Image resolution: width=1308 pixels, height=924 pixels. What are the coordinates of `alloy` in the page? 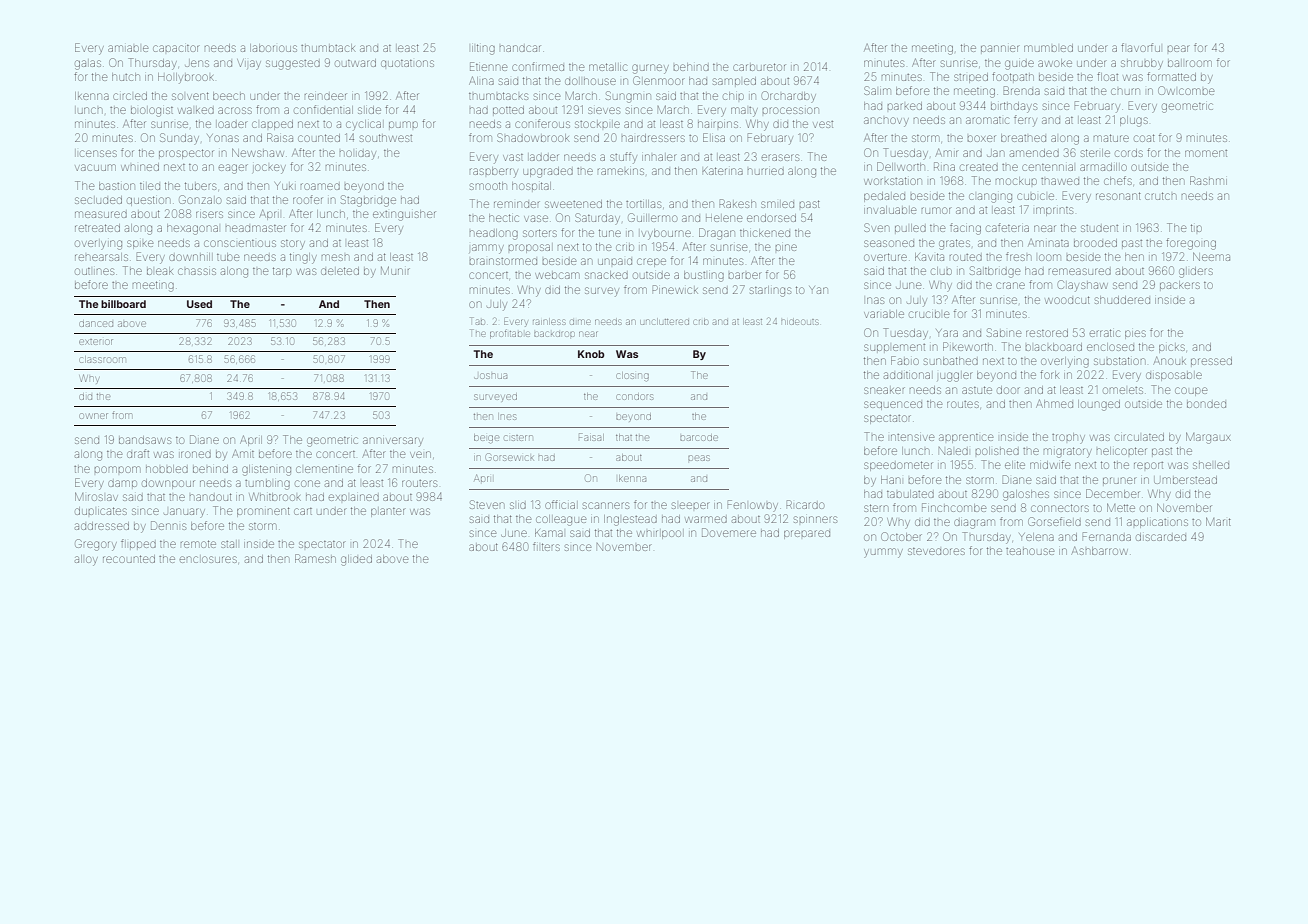 It's located at (86, 560).
